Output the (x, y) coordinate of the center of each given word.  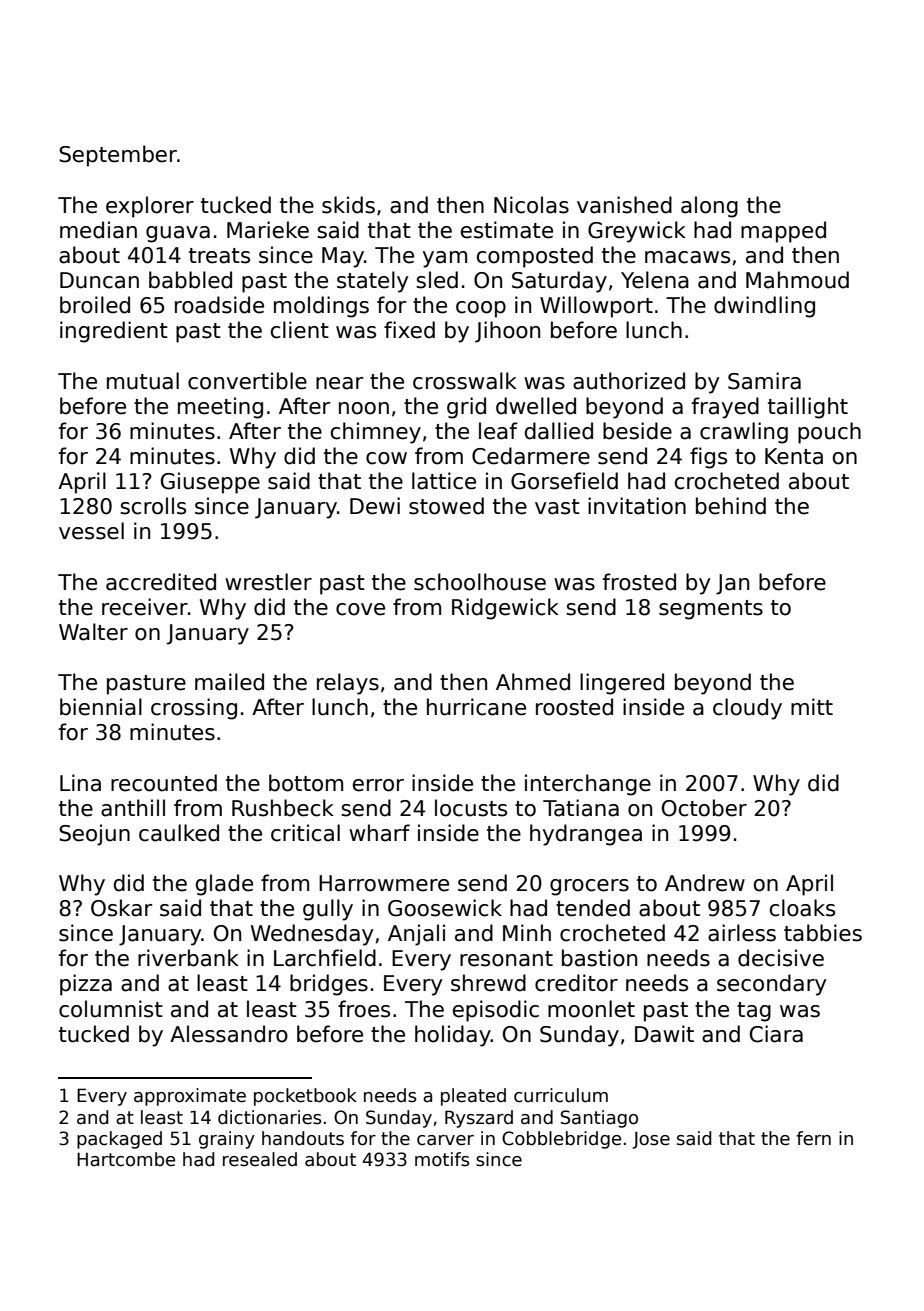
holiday (453, 1036)
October (704, 808)
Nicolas (531, 205)
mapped (783, 232)
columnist (111, 1009)
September (118, 156)
